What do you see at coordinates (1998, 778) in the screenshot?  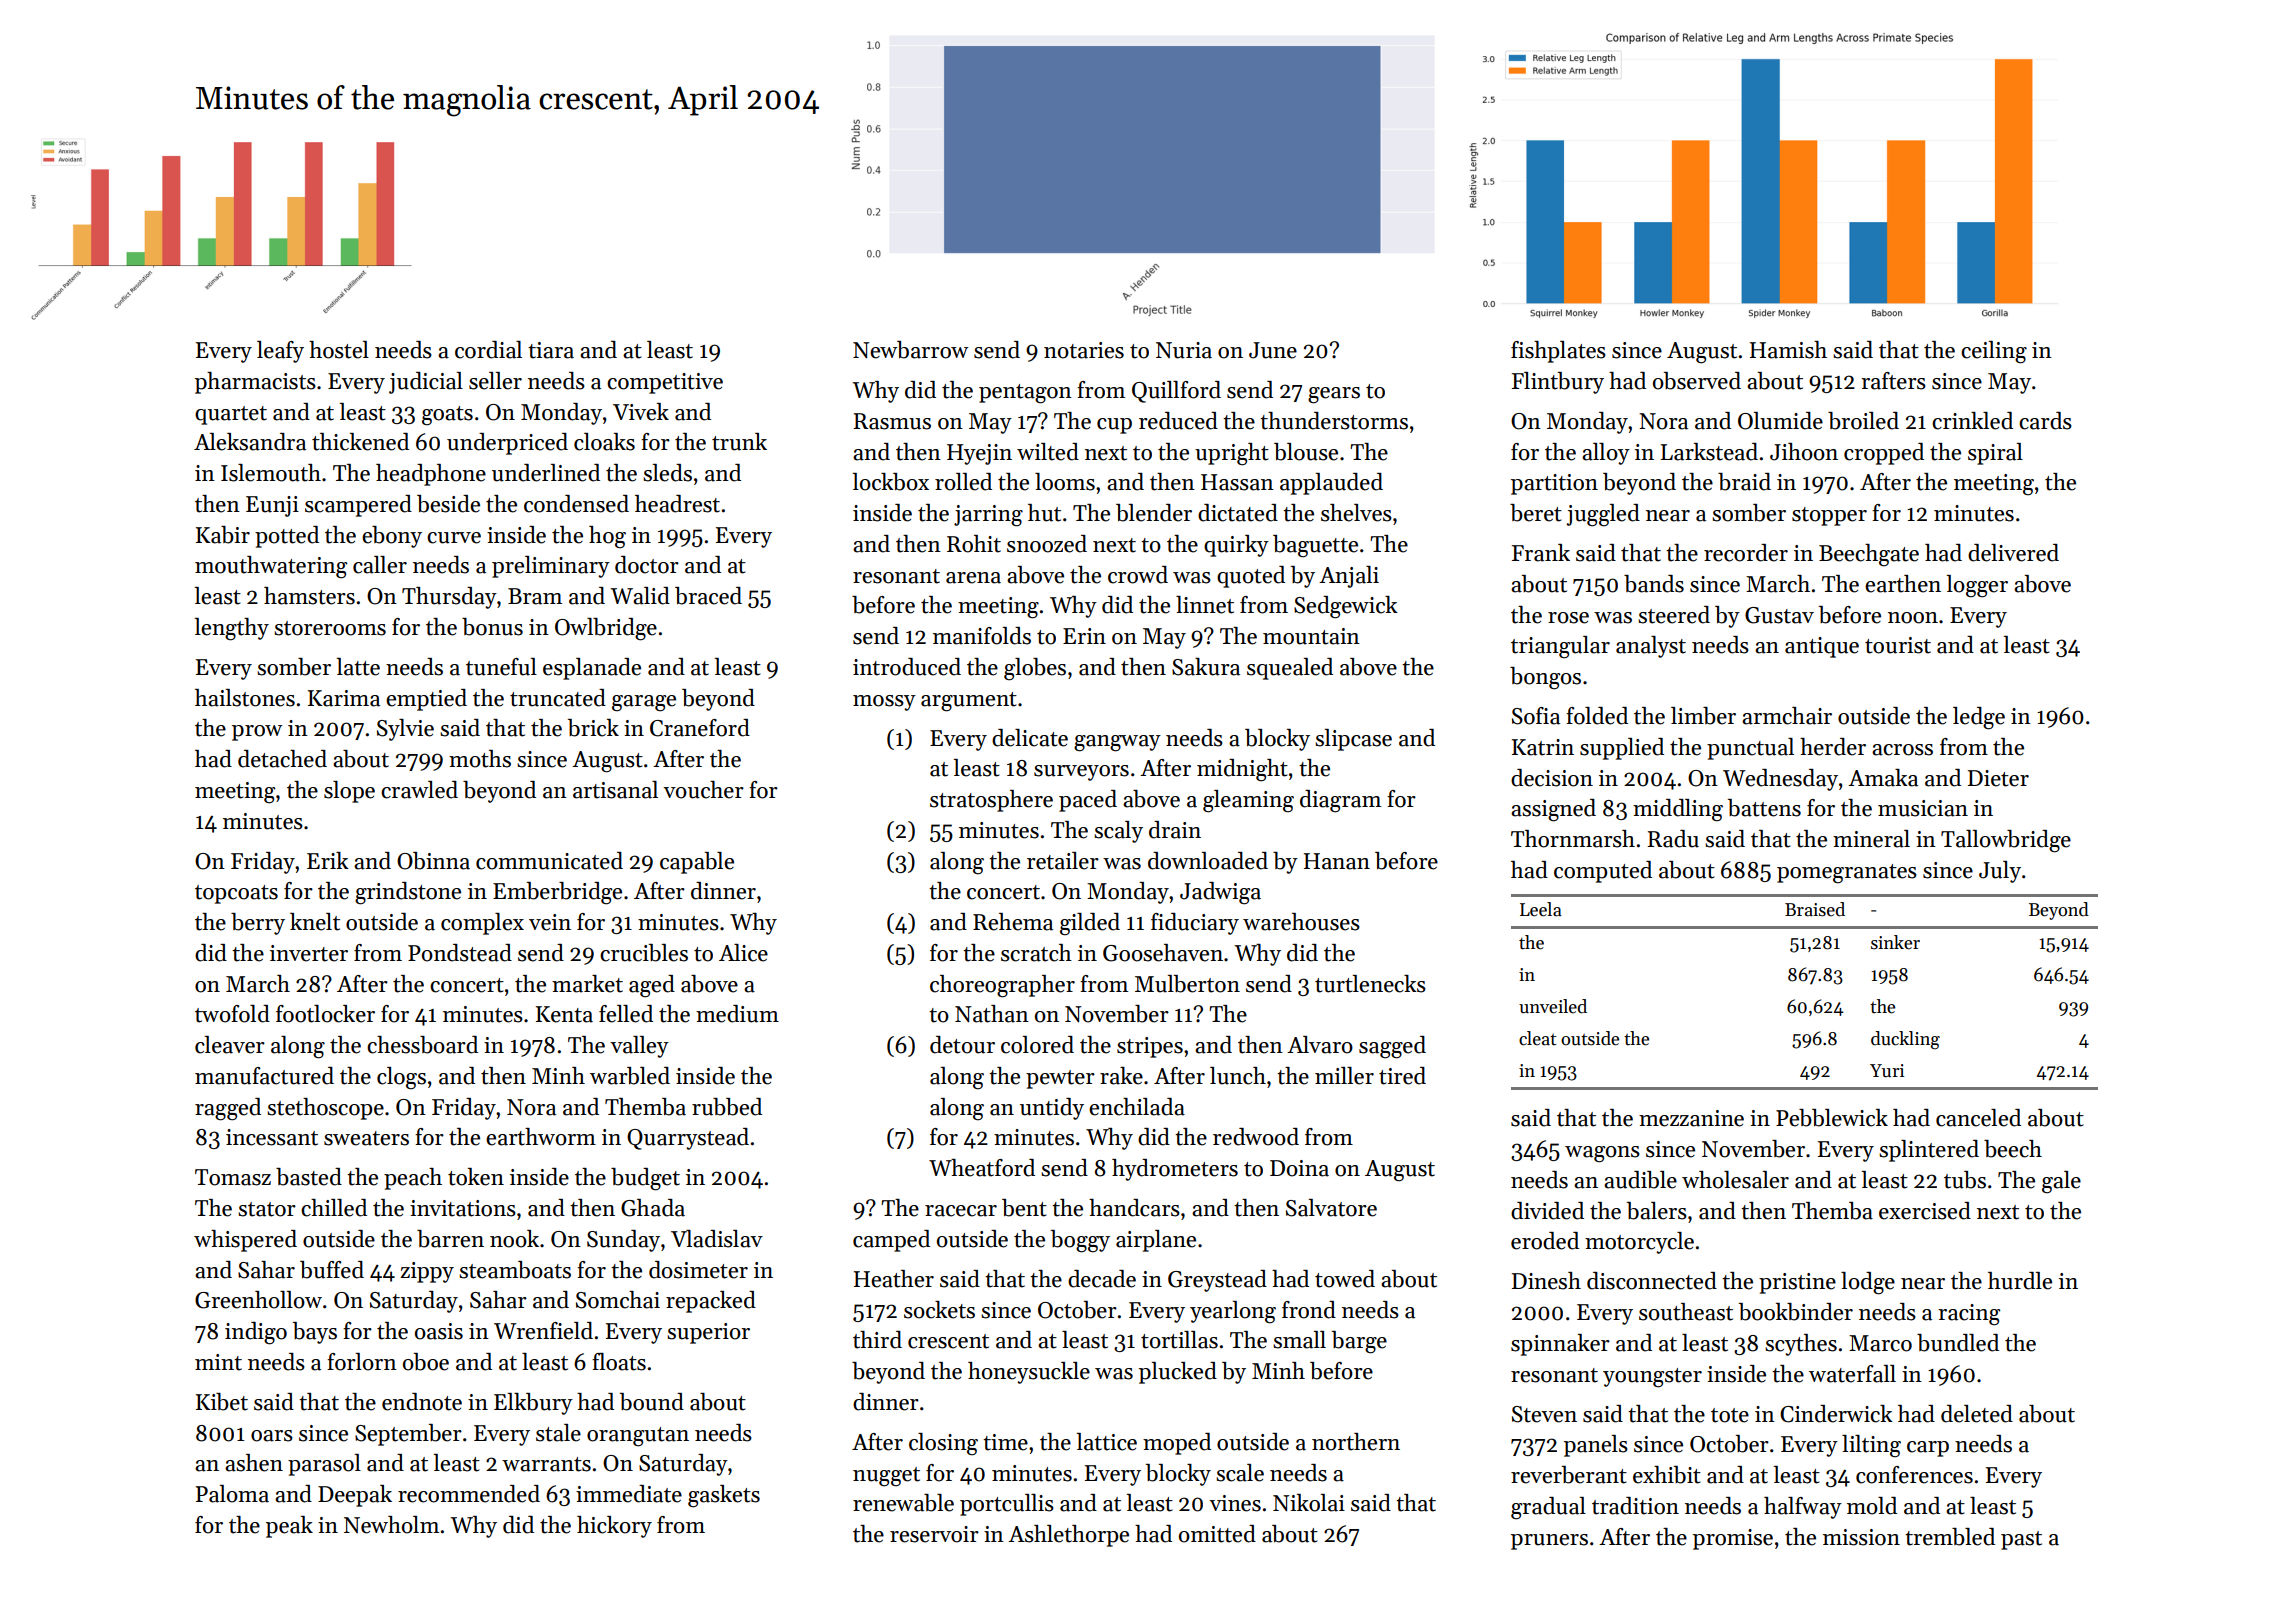 I see `Dieter` at bounding box center [1998, 778].
